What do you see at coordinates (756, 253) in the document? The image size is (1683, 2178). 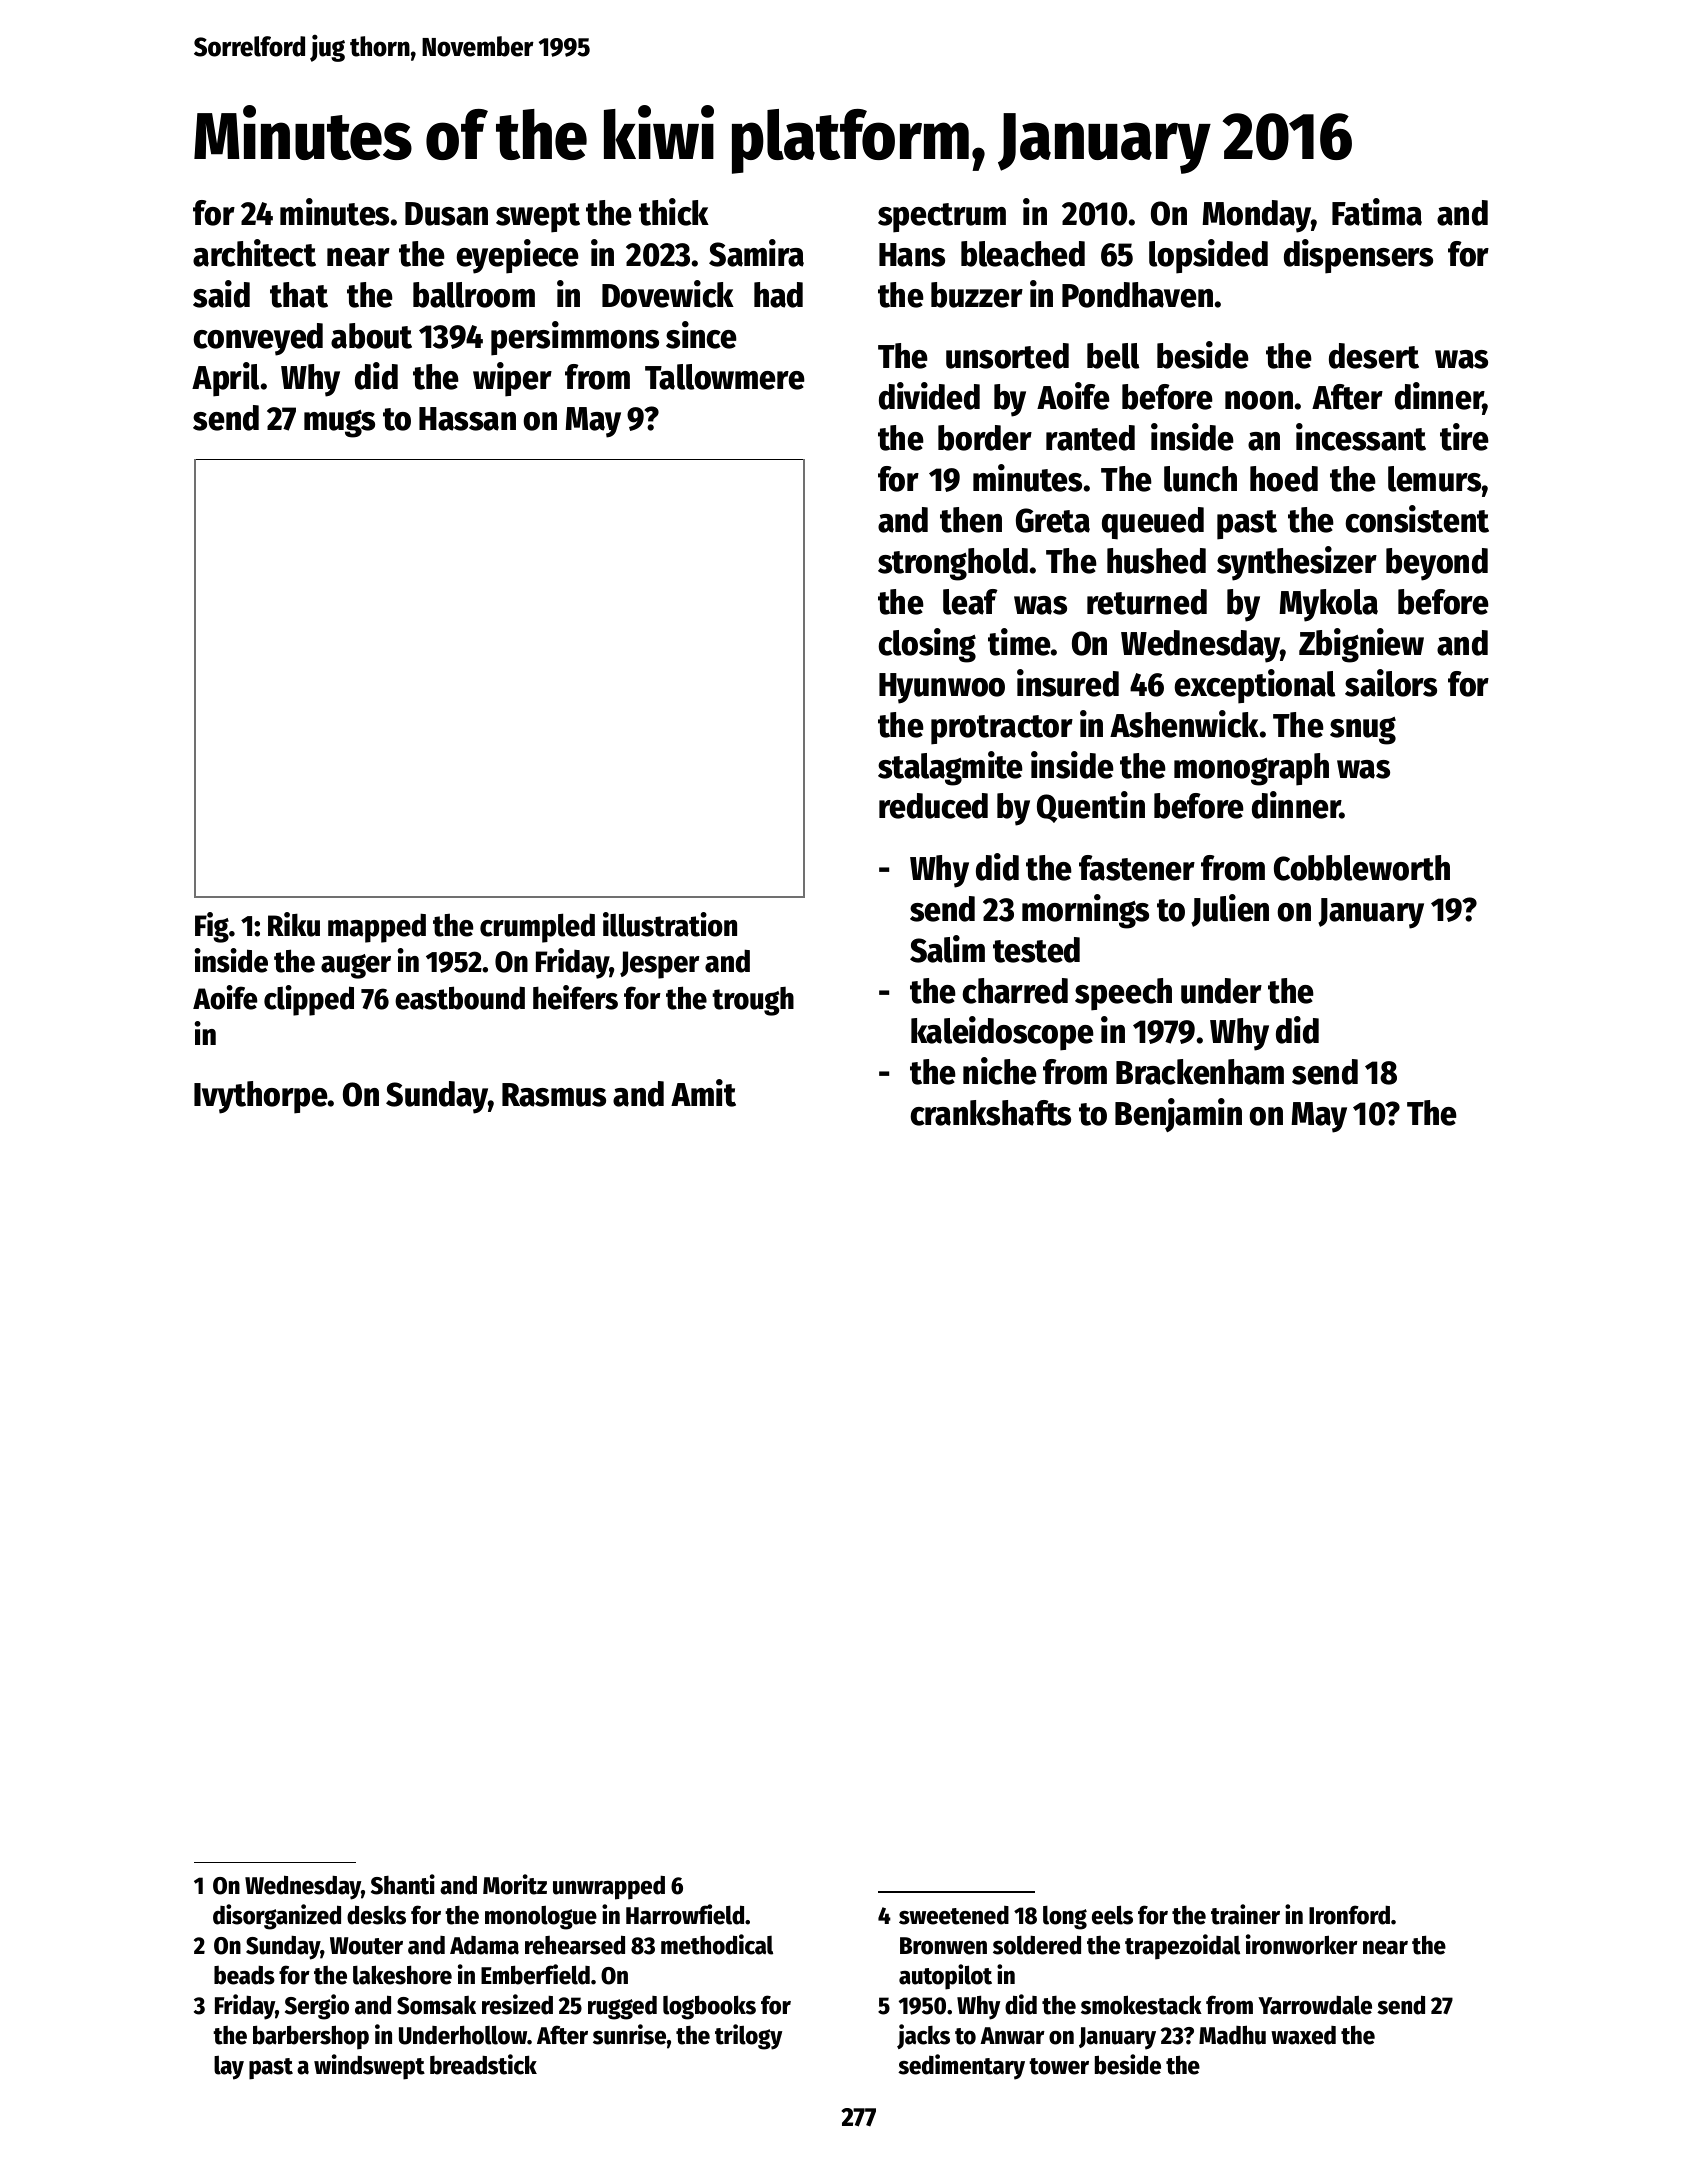 I see `Samira` at bounding box center [756, 253].
